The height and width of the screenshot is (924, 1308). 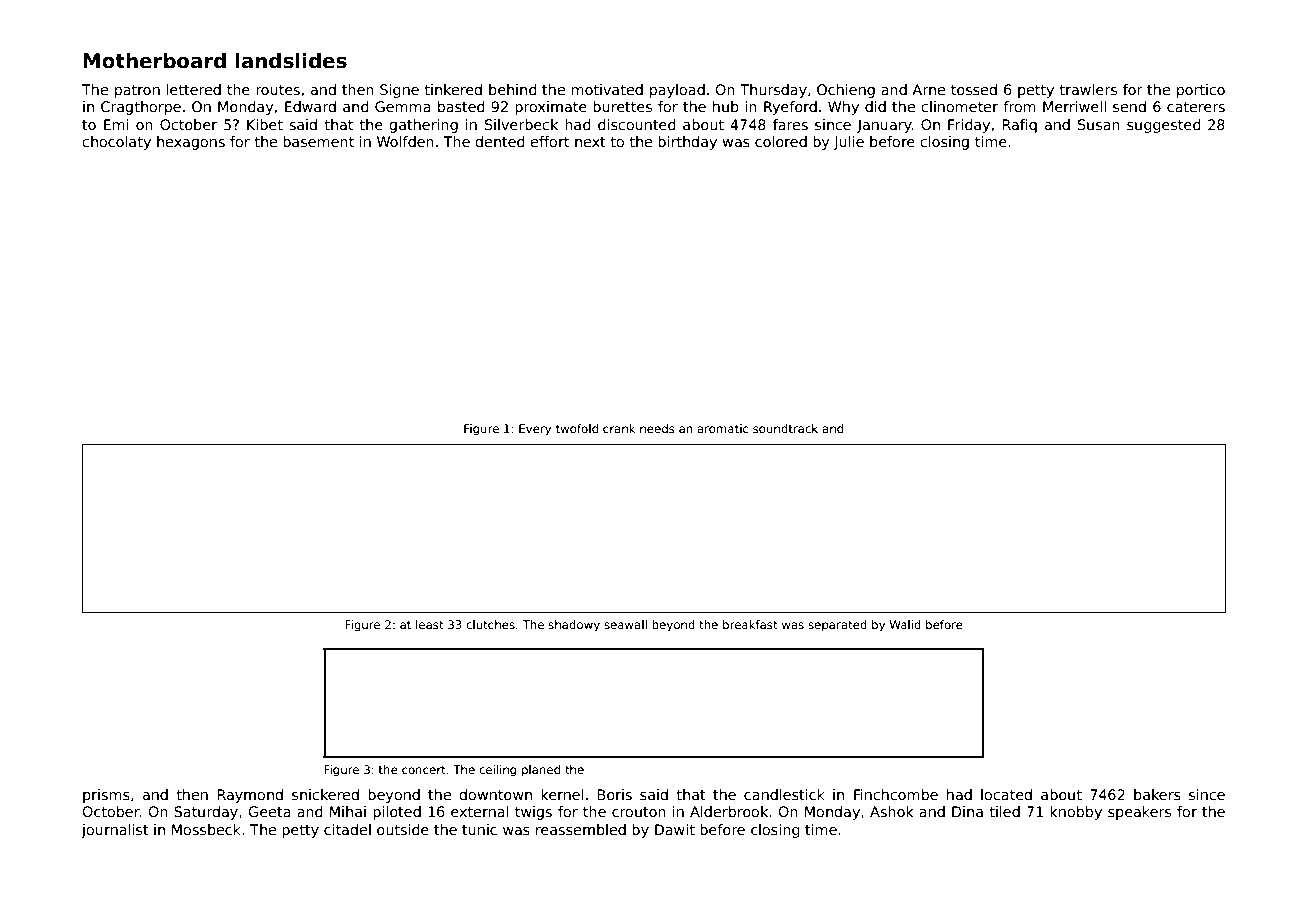 What do you see at coordinates (905, 624) in the screenshot?
I see `Walid` at bounding box center [905, 624].
